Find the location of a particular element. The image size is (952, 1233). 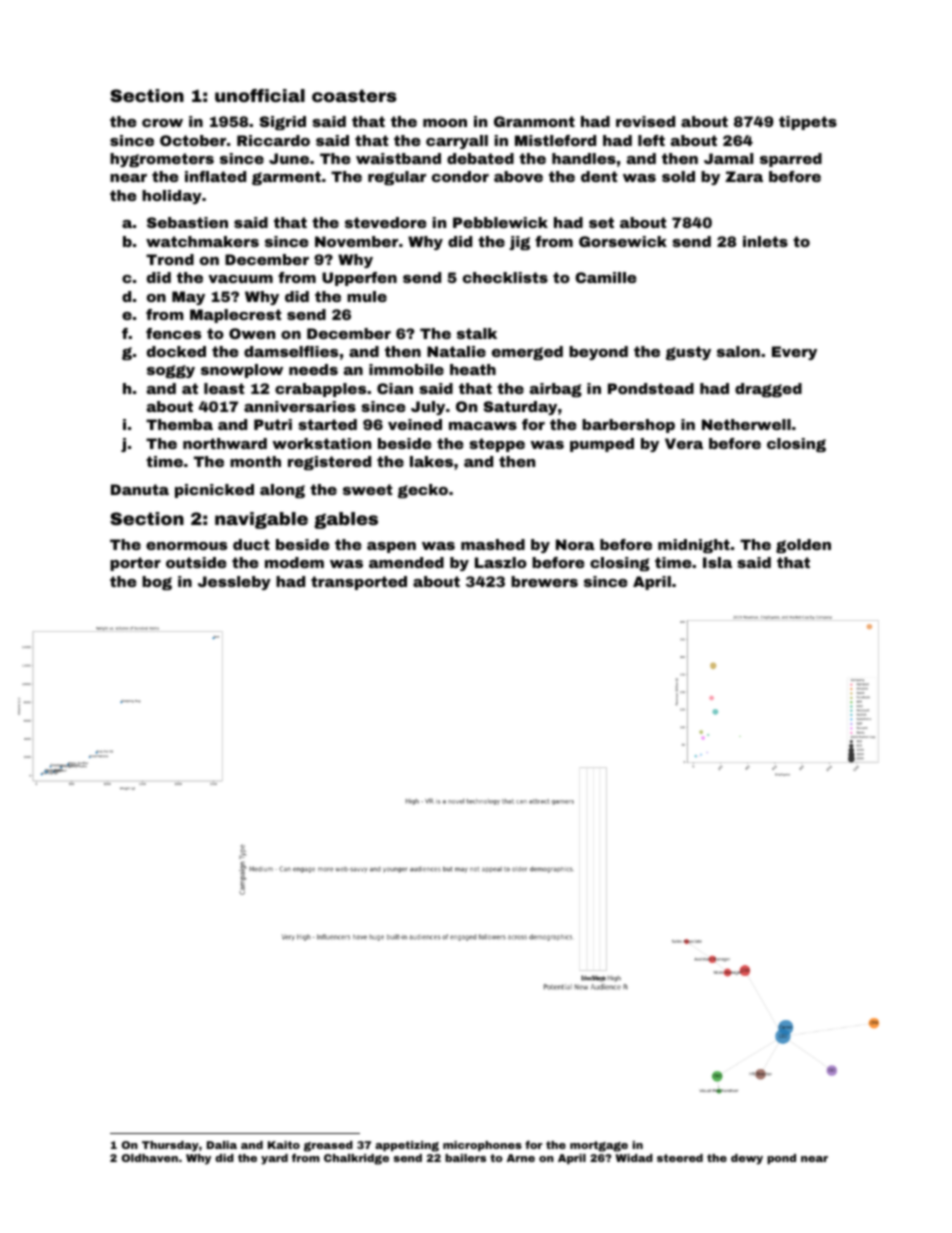

golden is located at coordinates (803, 546).
